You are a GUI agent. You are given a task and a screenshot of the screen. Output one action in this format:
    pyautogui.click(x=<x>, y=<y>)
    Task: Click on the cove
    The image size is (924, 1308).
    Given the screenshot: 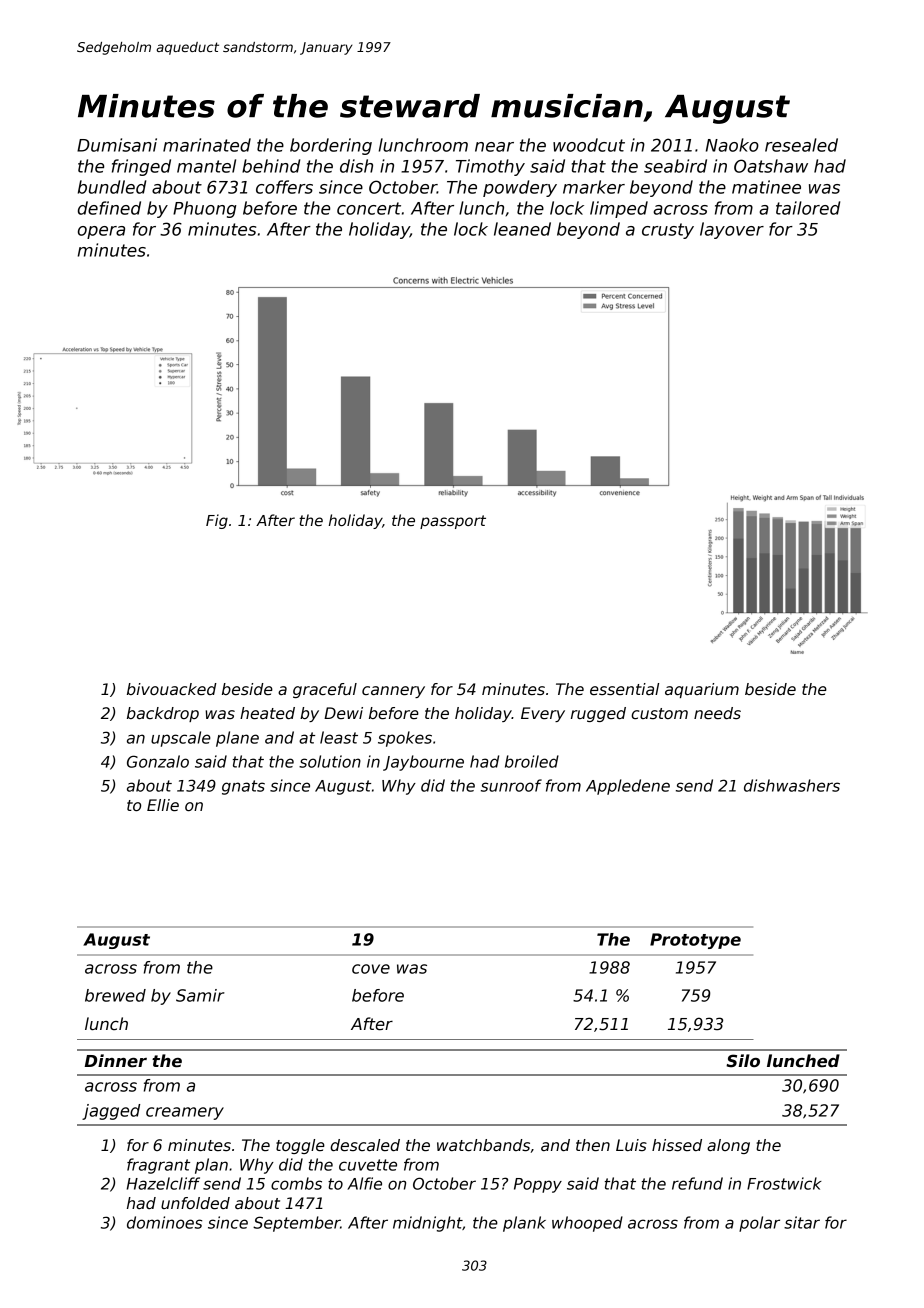 What is the action you would take?
    pyautogui.click(x=371, y=969)
